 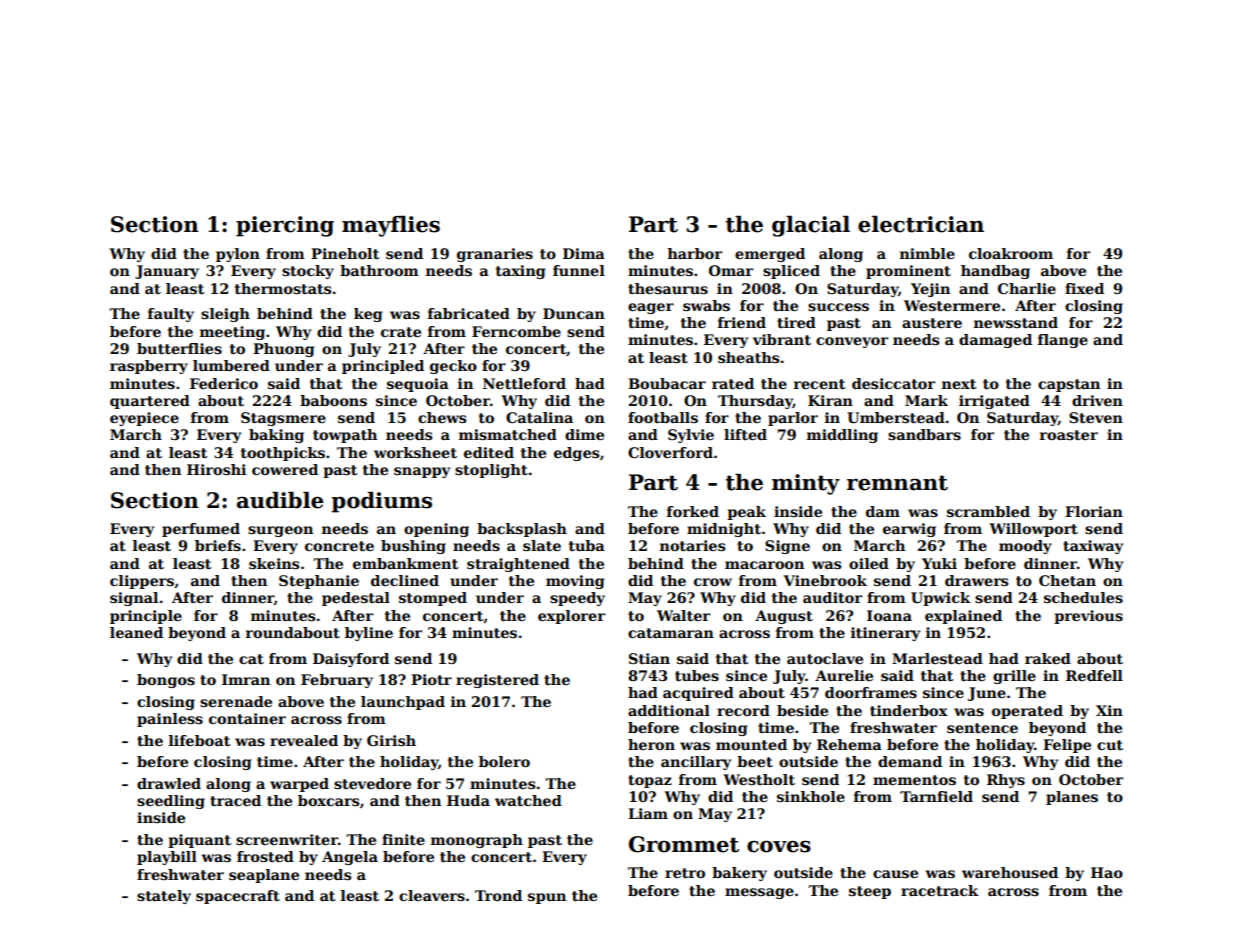 I want to click on Florian, so click(x=1094, y=511).
